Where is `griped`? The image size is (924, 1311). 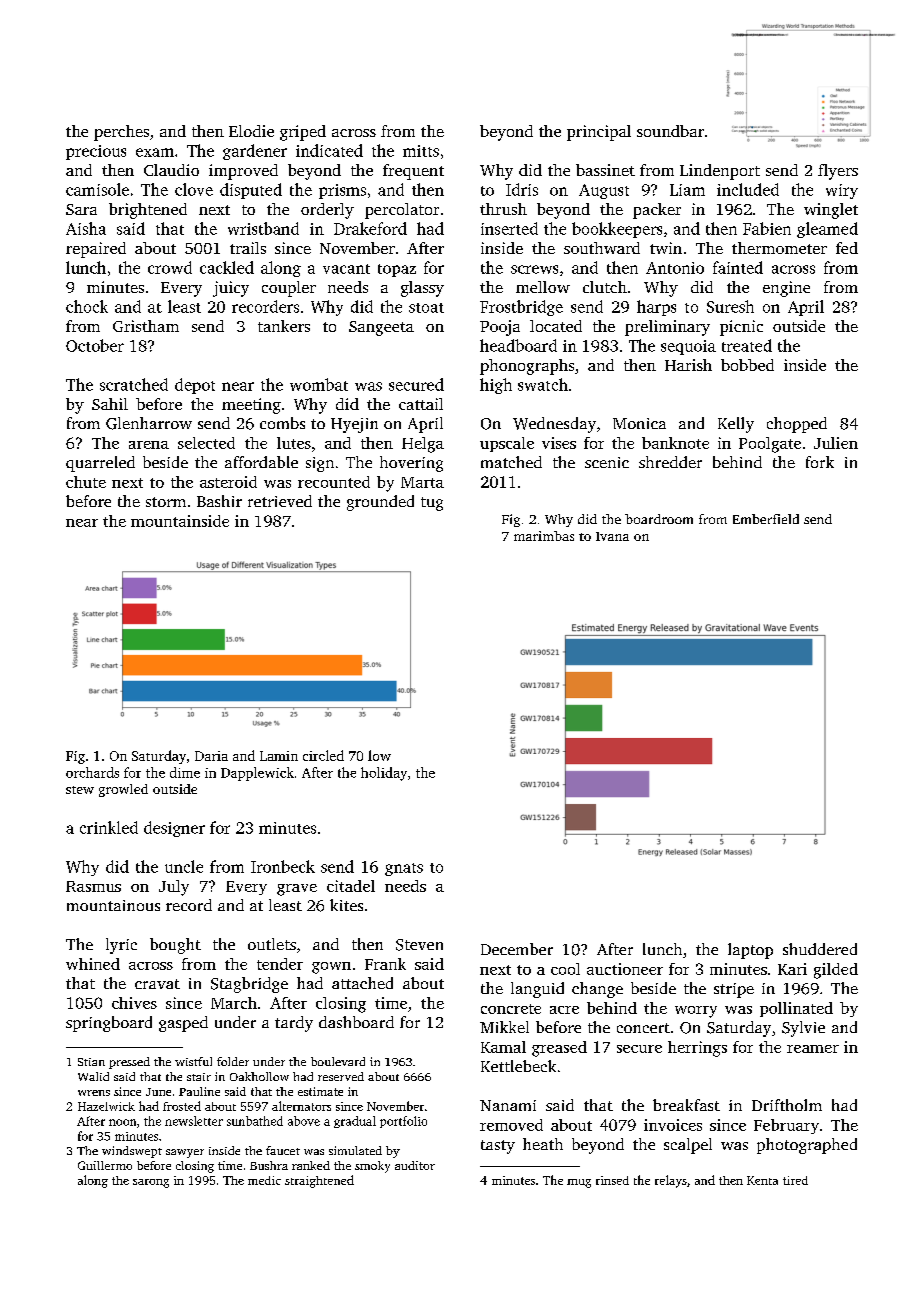 griped is located at coordinates (303, 133).
